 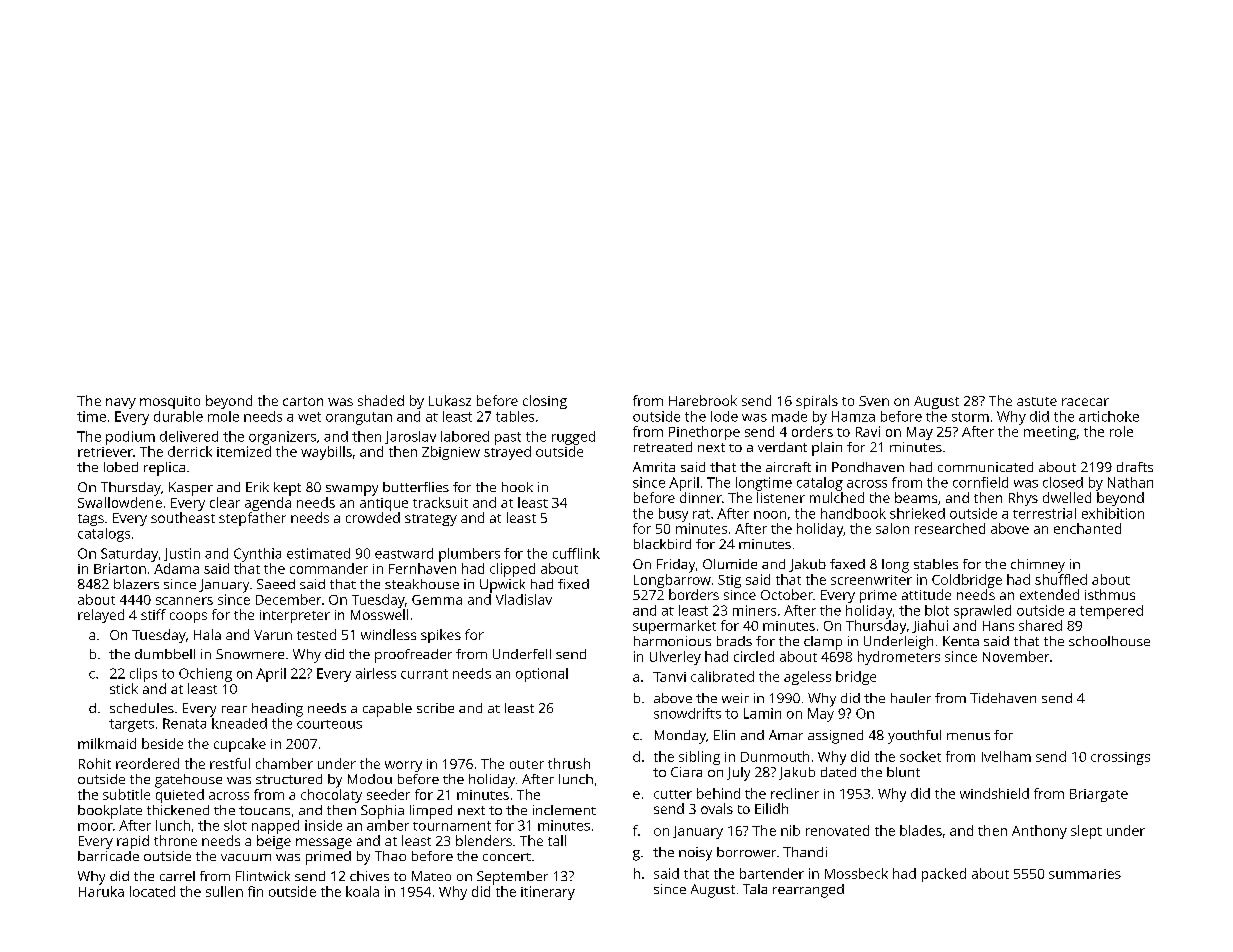 What do you see at coordinates (564, 810) in the page?
I see `inclement` at bounding box center [564, 810].
